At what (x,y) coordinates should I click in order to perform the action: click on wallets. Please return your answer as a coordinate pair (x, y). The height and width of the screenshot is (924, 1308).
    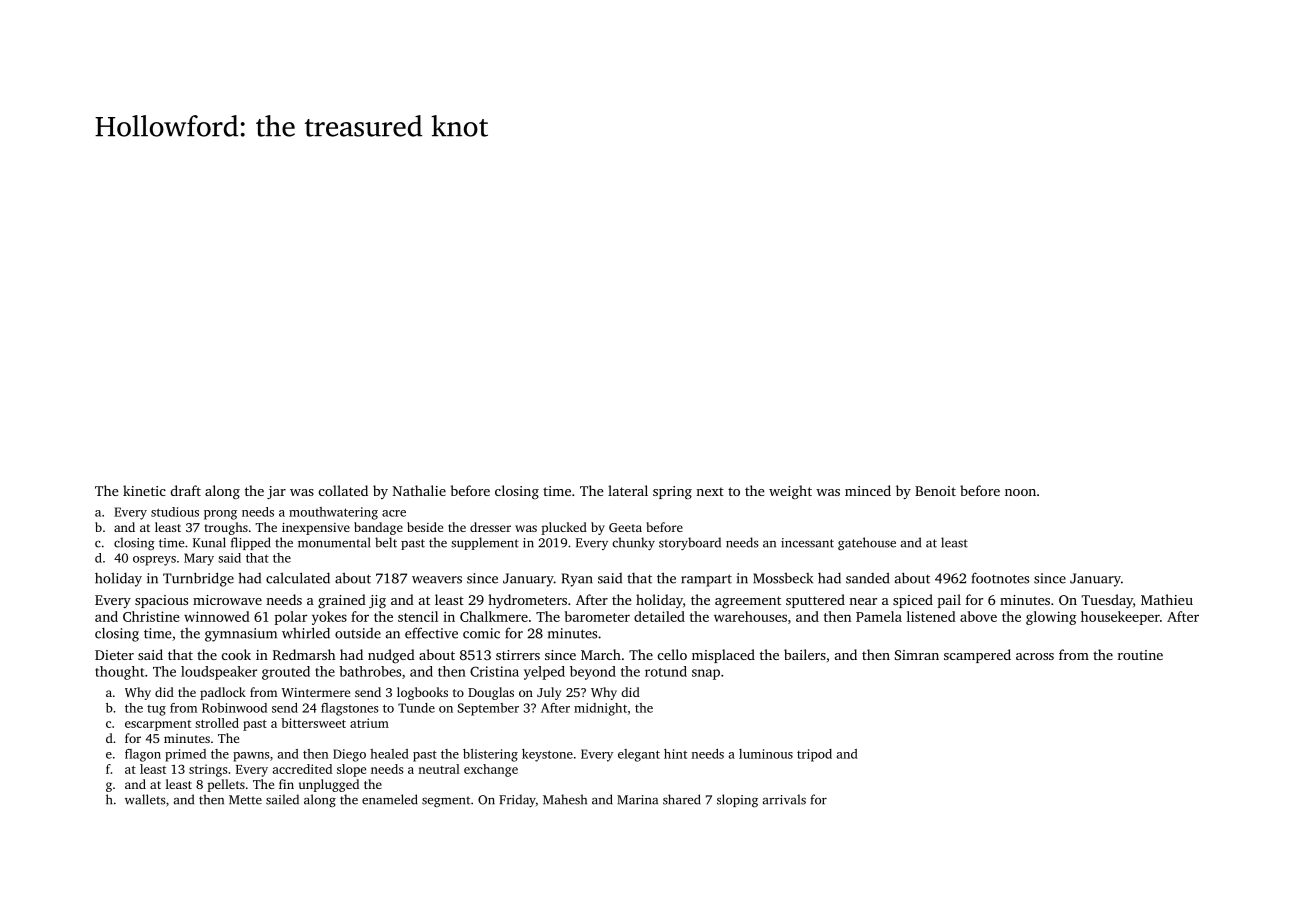
    Looking at the image, I should click on (145, 799).
